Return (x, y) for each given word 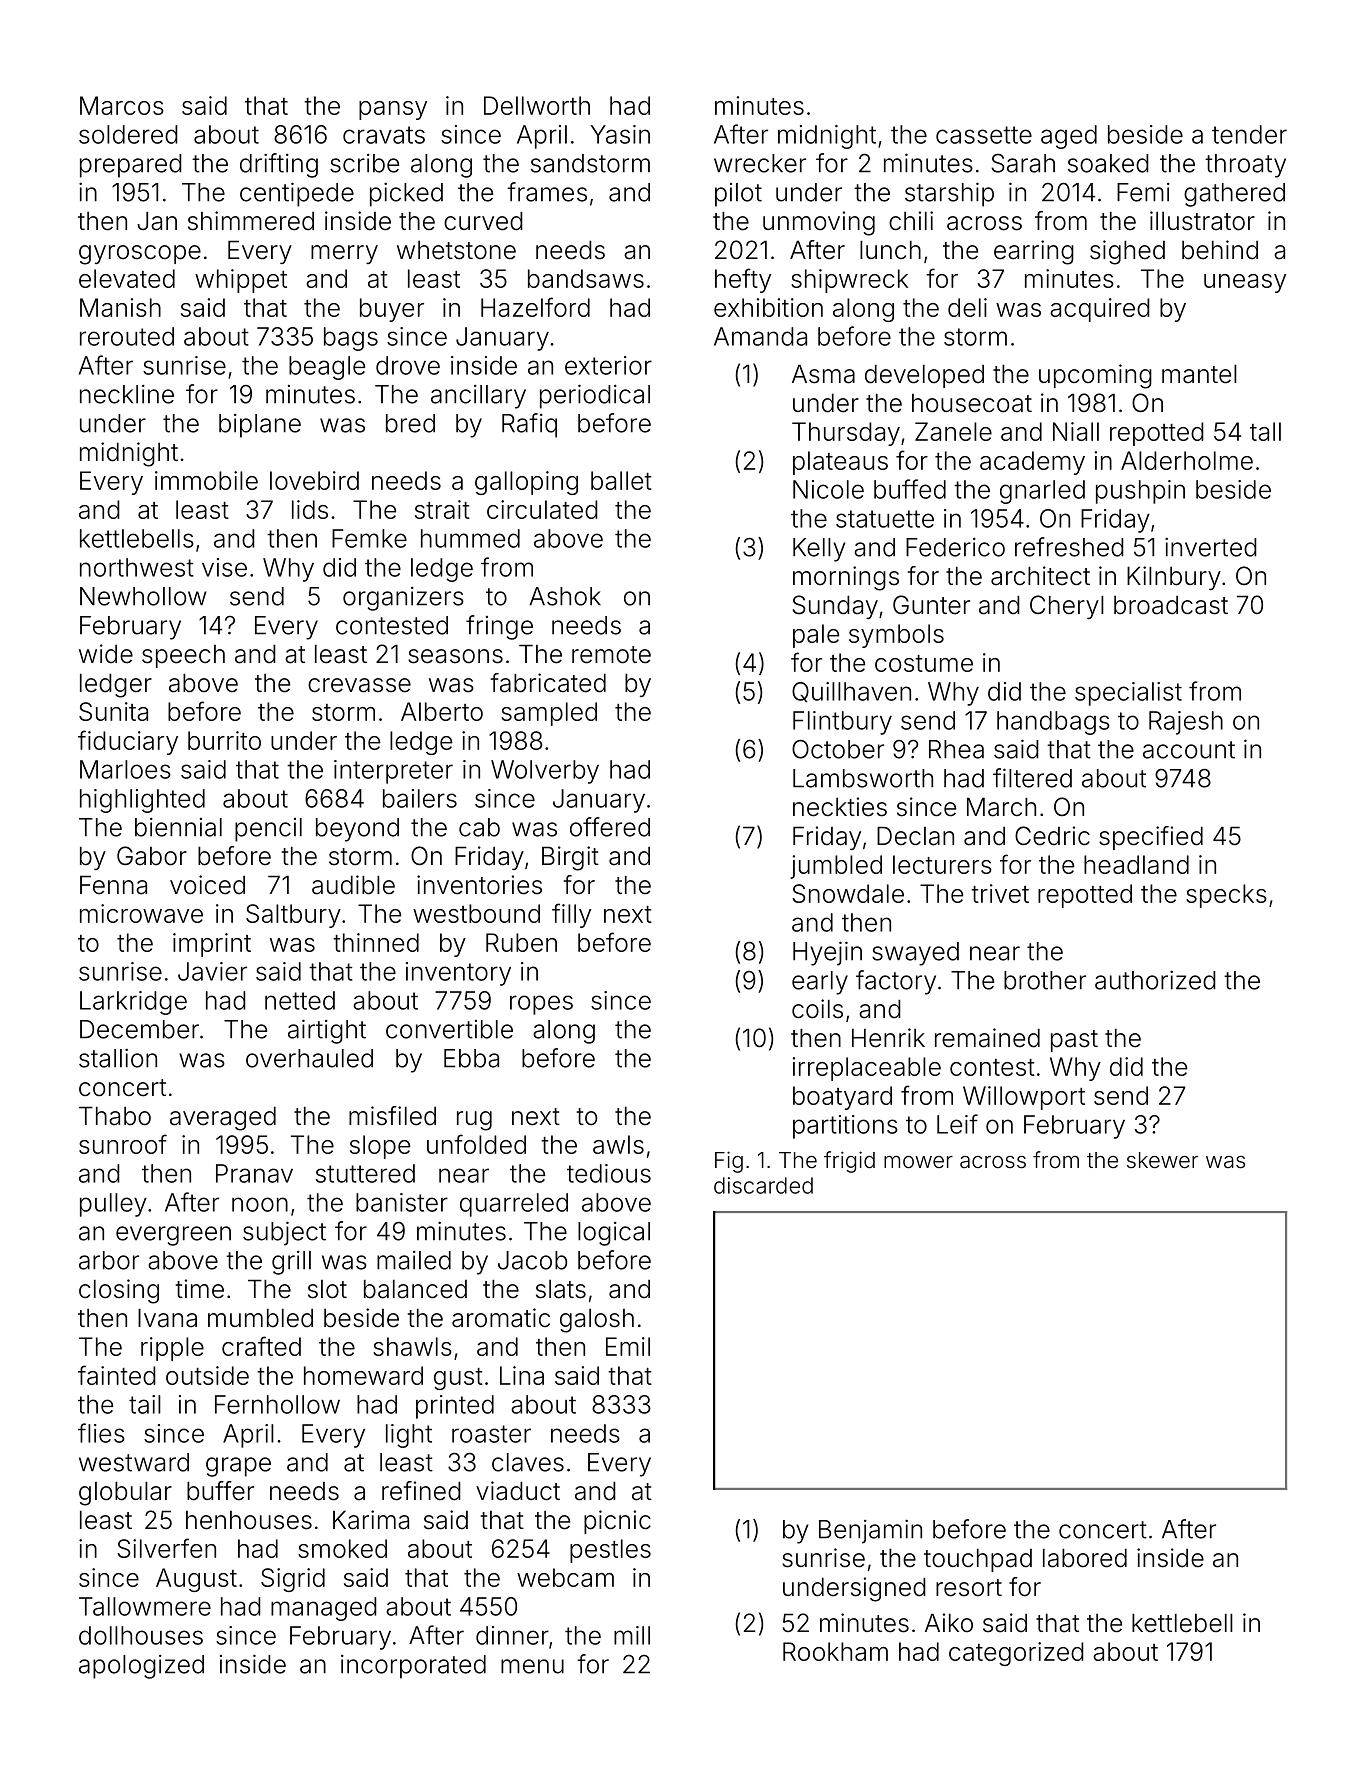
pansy (393, 110)
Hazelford (535, 307)
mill (632, 1635)
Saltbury (293, 916)
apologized (141, 1667)
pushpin (1140, 492)
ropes (541, 1005)
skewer (1162, 1160)
